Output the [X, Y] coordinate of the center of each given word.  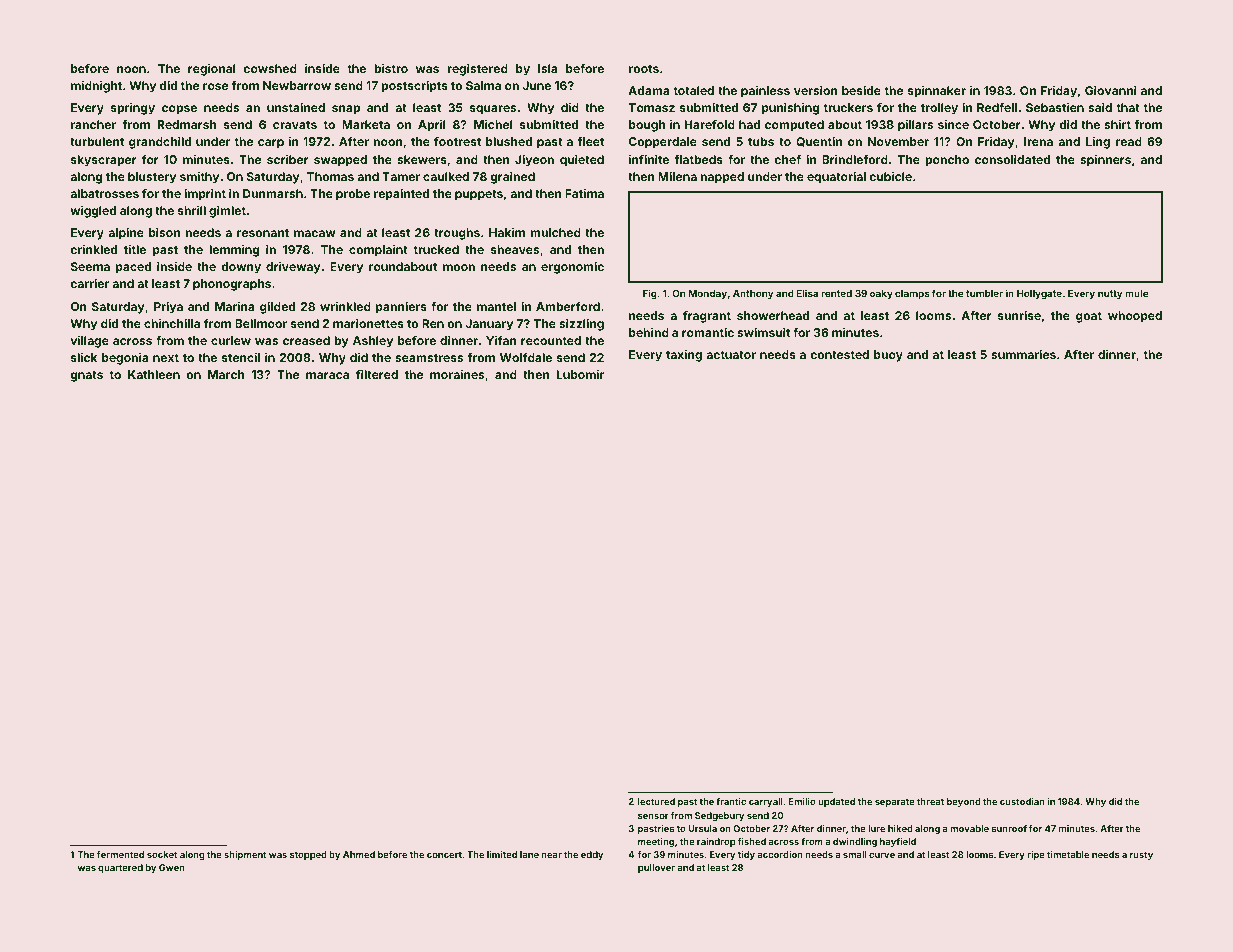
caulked [446, 176]
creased [306, 340]
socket [162, 854]
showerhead [773, 315]
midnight [96, 87]
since [953, 124]
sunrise [1019, 315]
